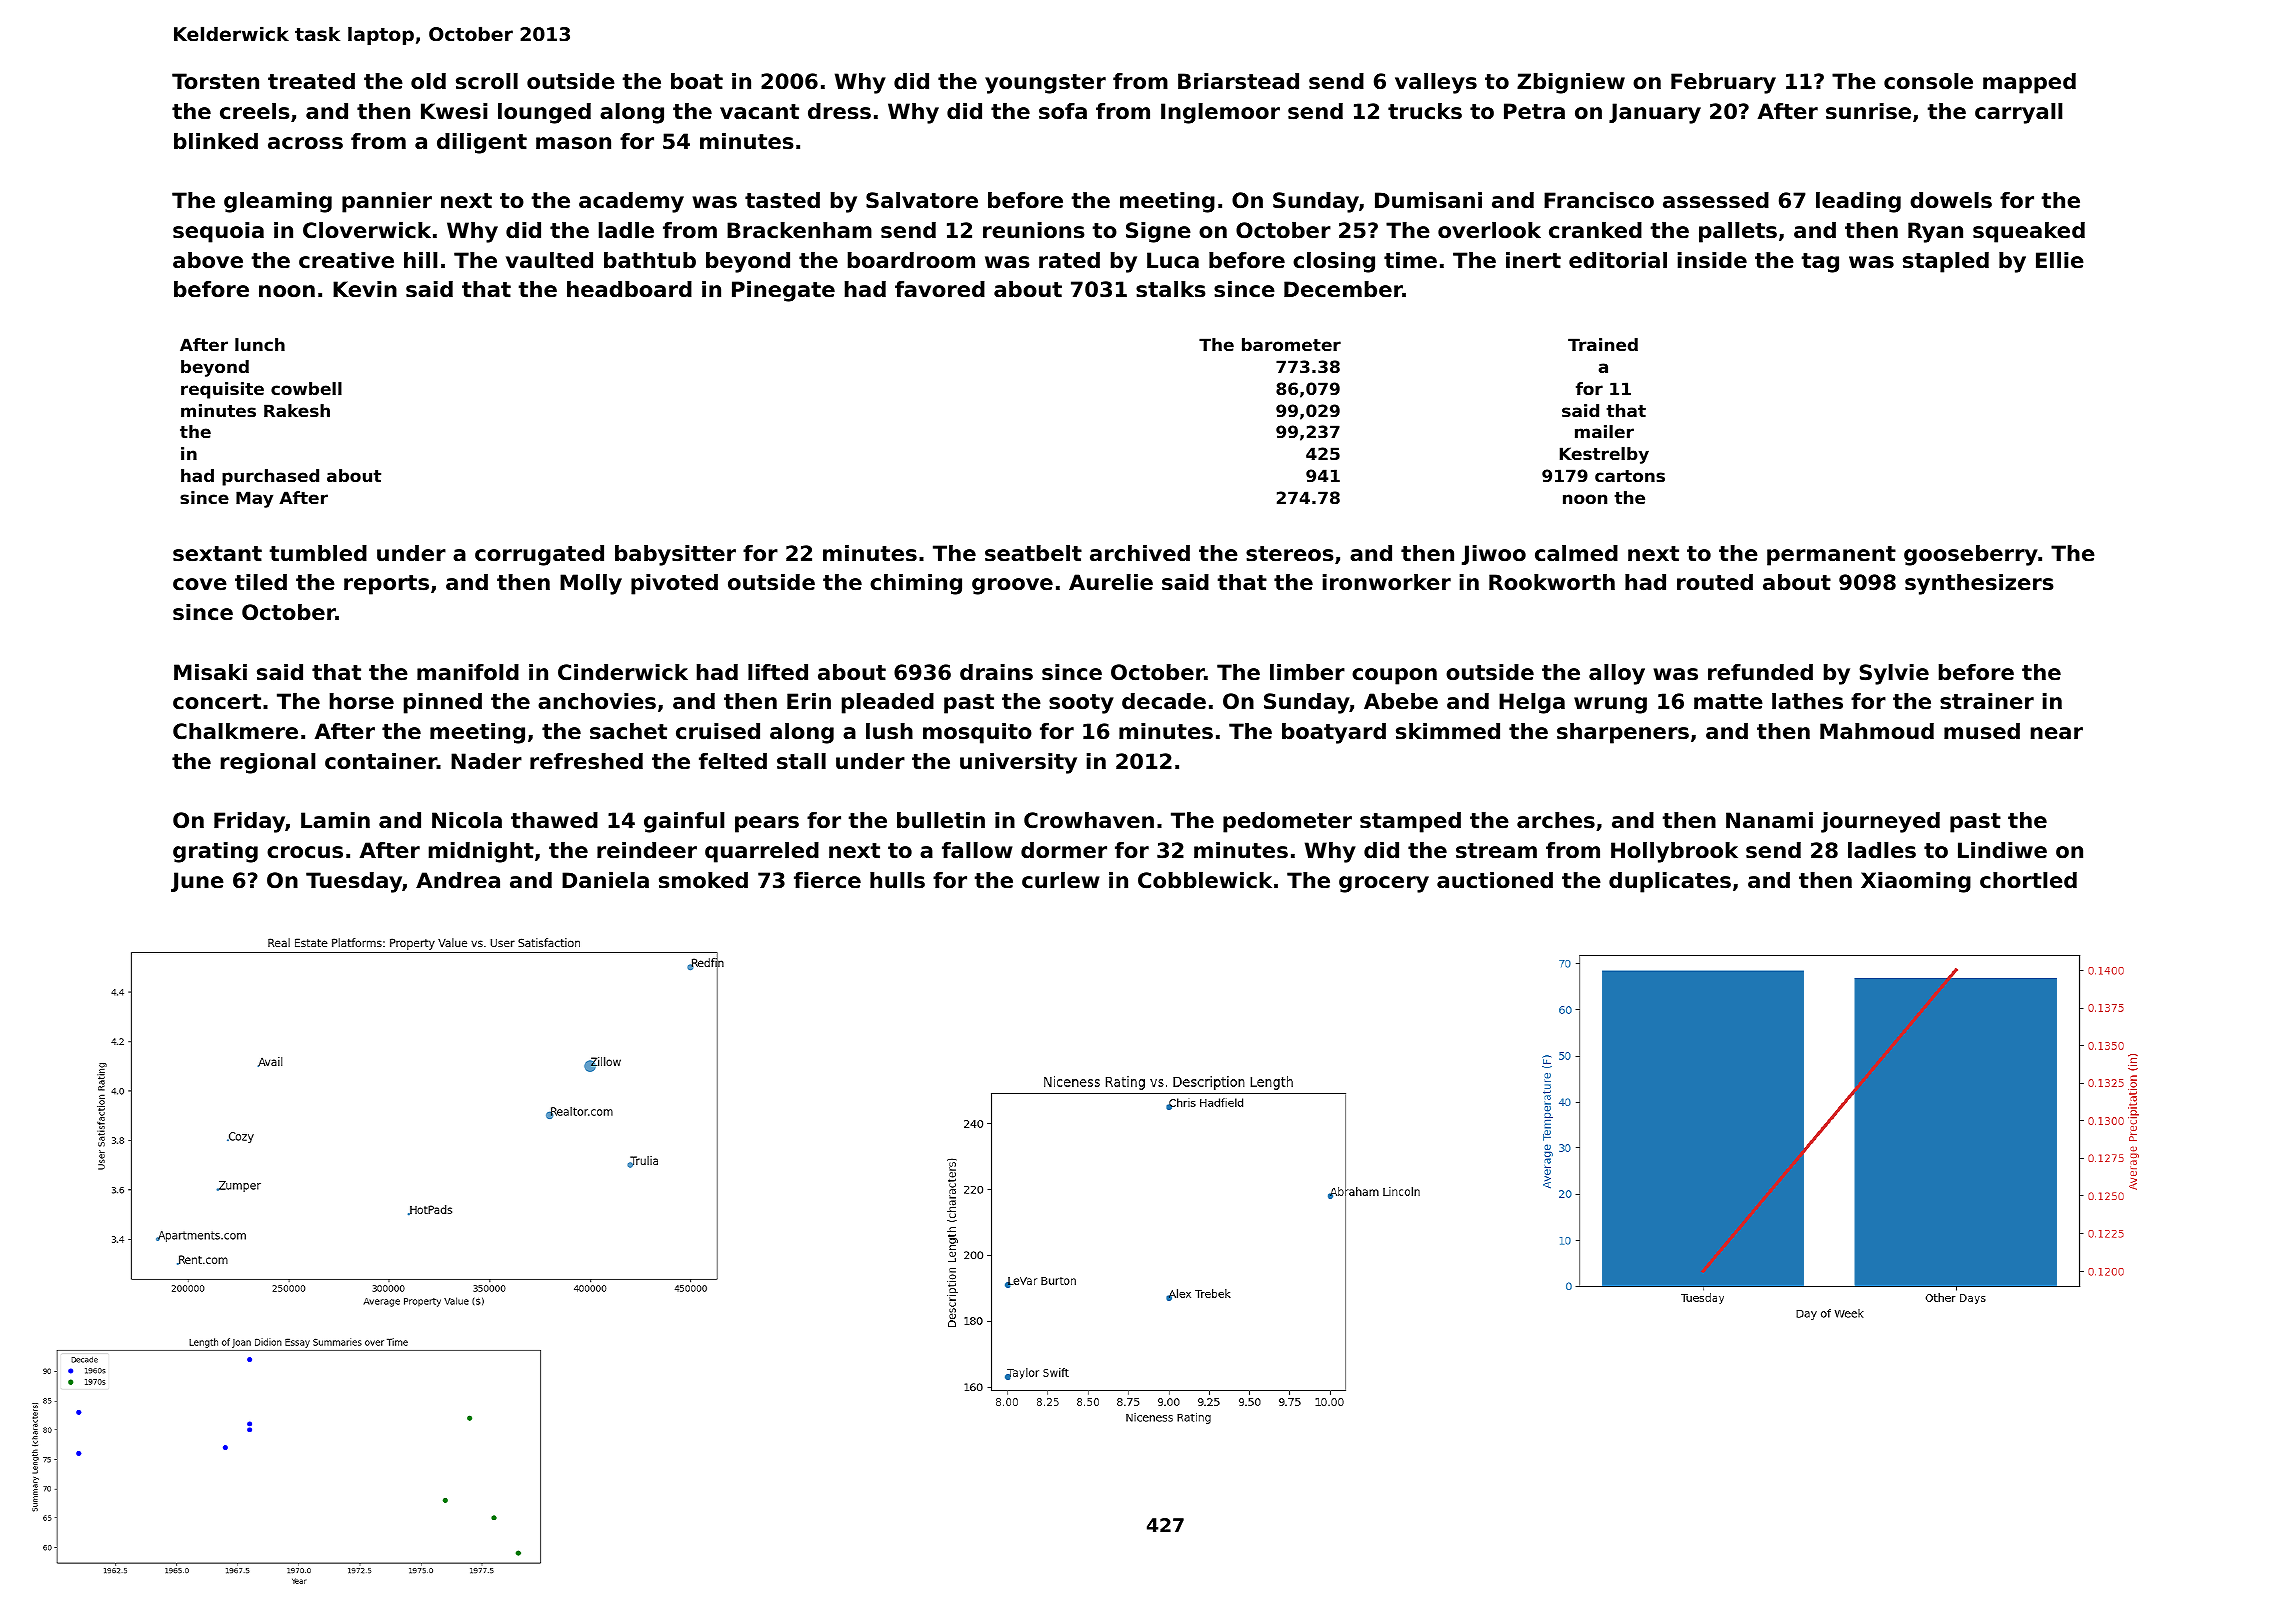 Image resolution: width=2292 pixels, height=1620 pixels. Describe the element at coordinates (629, 289) in the screenshot. I see `headboard` at that location.
